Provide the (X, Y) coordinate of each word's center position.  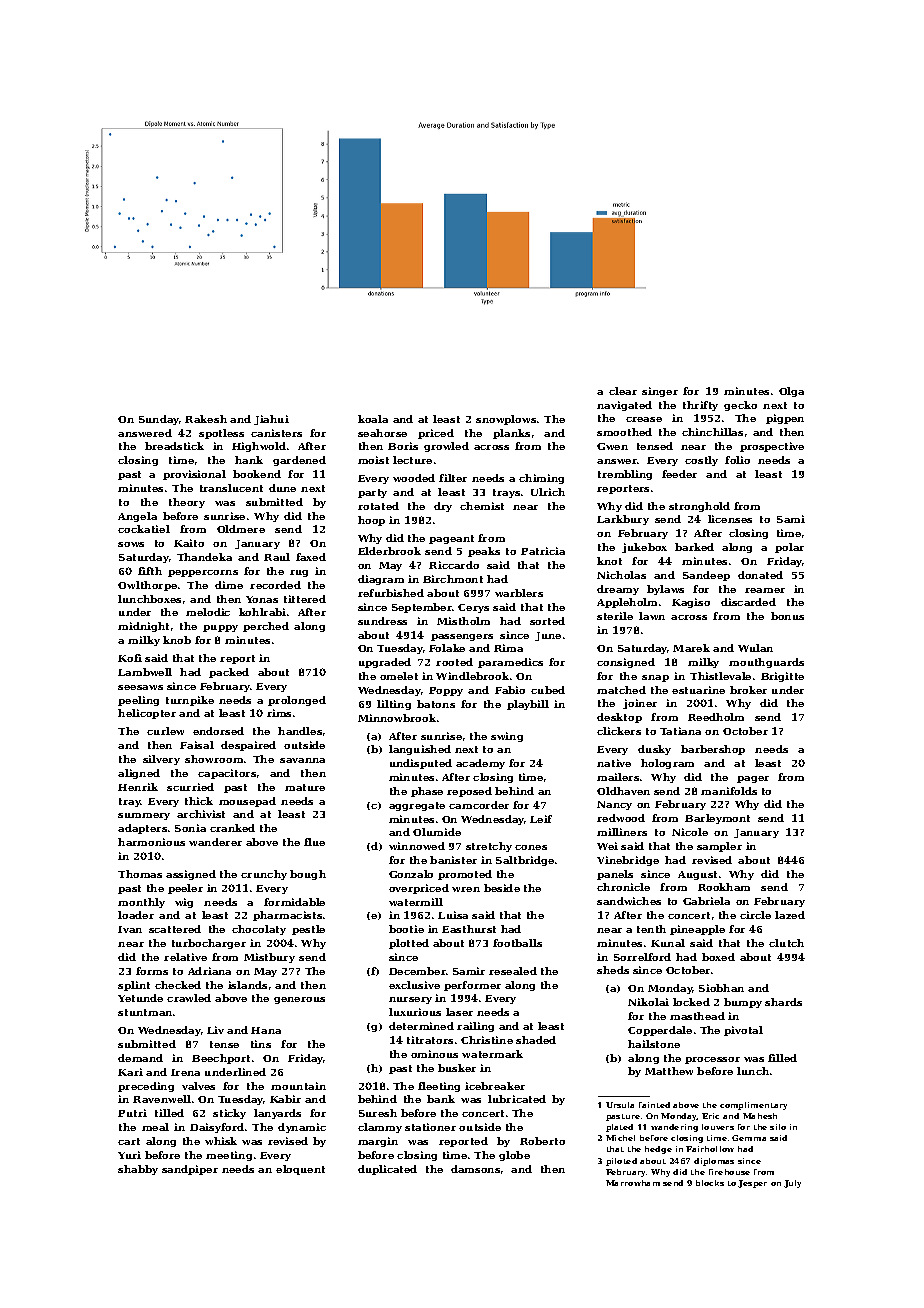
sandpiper (190, 1170)
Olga (791, 392)
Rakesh (206, 419)
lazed (790, 915)
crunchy (264, 875)
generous (299, 1000)
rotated (378, 506)
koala (373, 419)
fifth (150, 571)
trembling (625, 475)
